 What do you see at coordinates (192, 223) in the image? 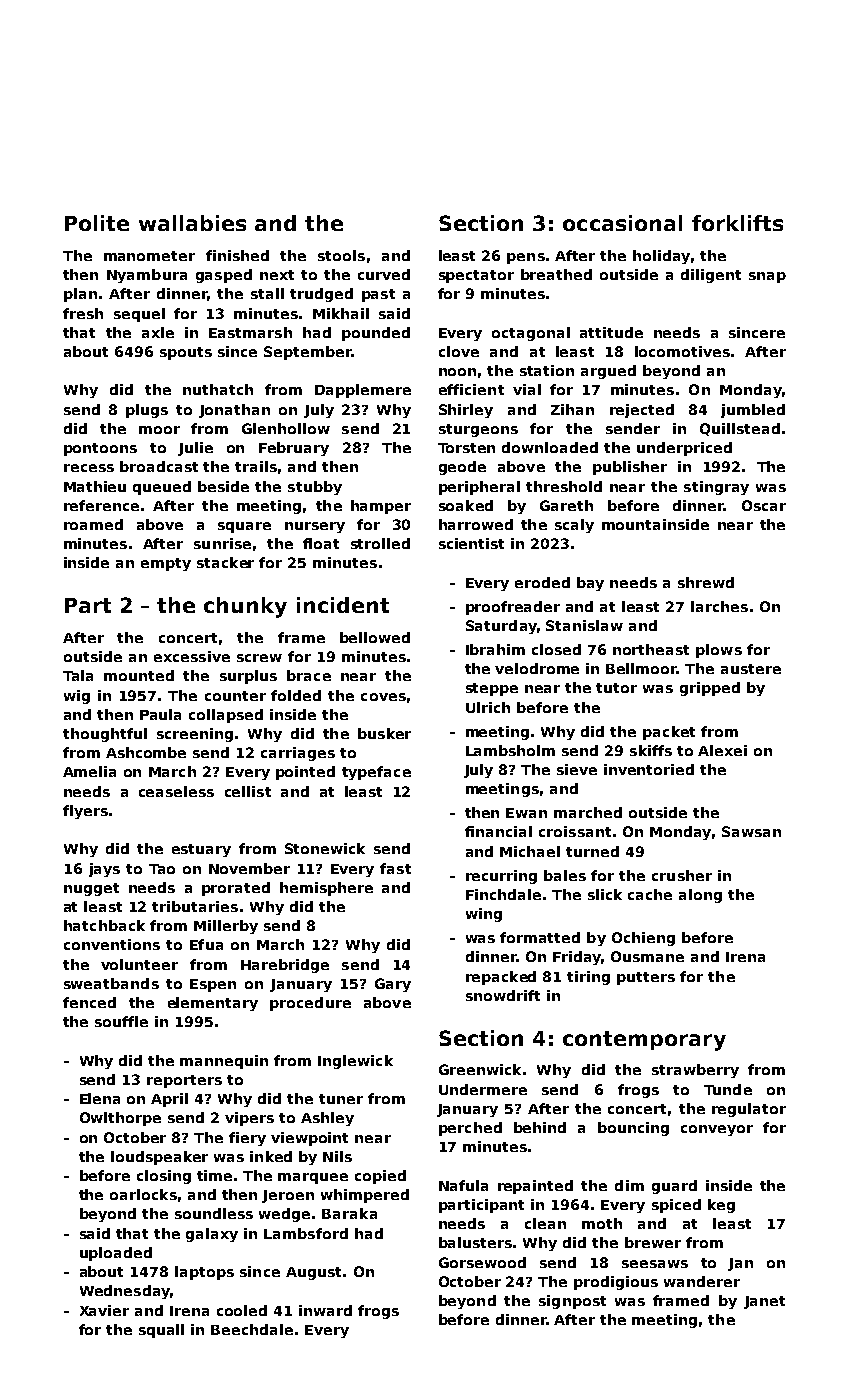
I see `wallabies` at bounding box center [192, 223].
